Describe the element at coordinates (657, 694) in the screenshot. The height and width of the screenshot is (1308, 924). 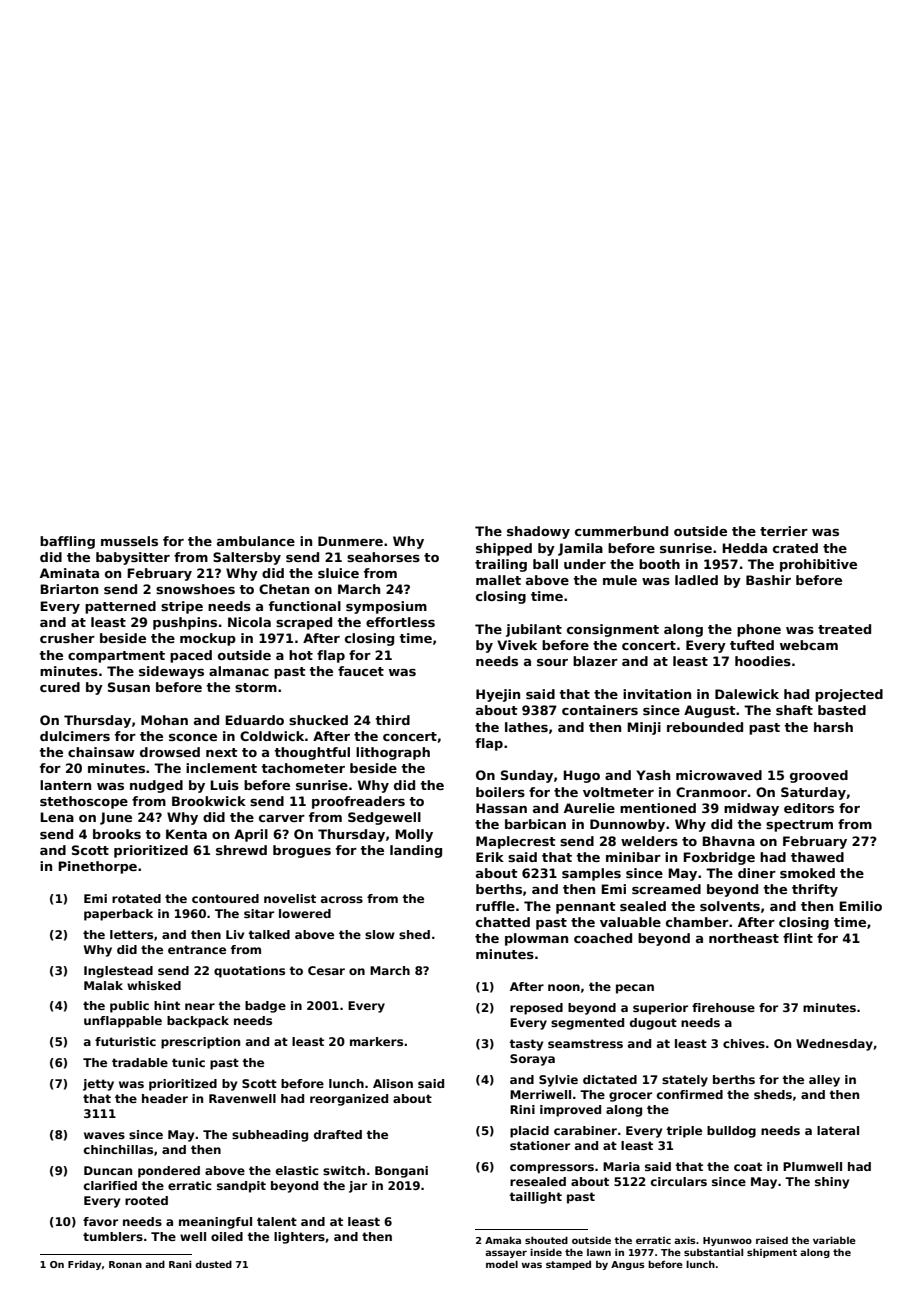
I see `invitation` at that location.
